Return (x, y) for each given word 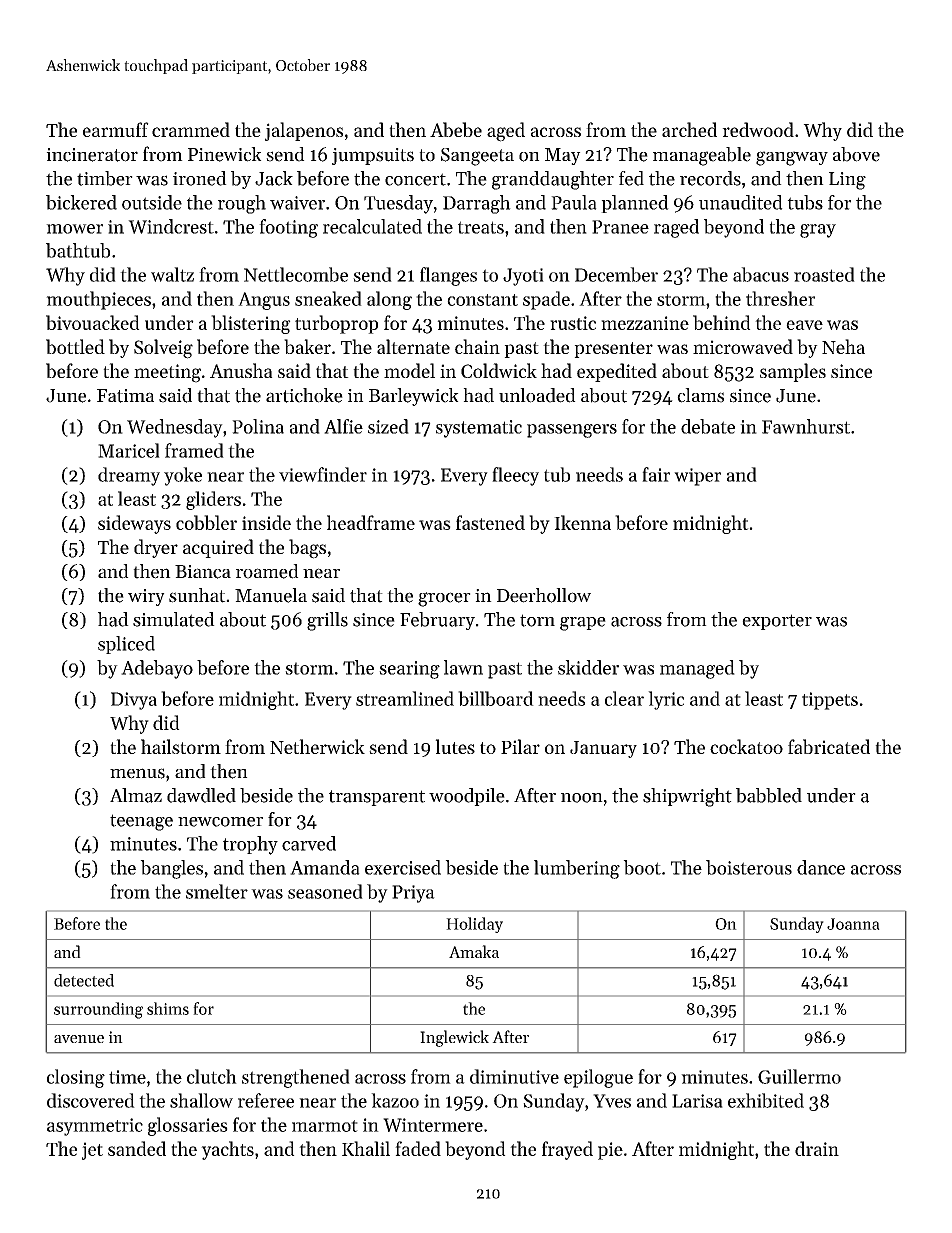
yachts (227, 1150)
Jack (274, 178)
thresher (780, 298)
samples (793, 372)
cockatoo (746, 746)
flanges (448, 276)
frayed (567, 1150)
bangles (171, 869)
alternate (413, 346)
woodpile (467, 797)
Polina (258, 426)
